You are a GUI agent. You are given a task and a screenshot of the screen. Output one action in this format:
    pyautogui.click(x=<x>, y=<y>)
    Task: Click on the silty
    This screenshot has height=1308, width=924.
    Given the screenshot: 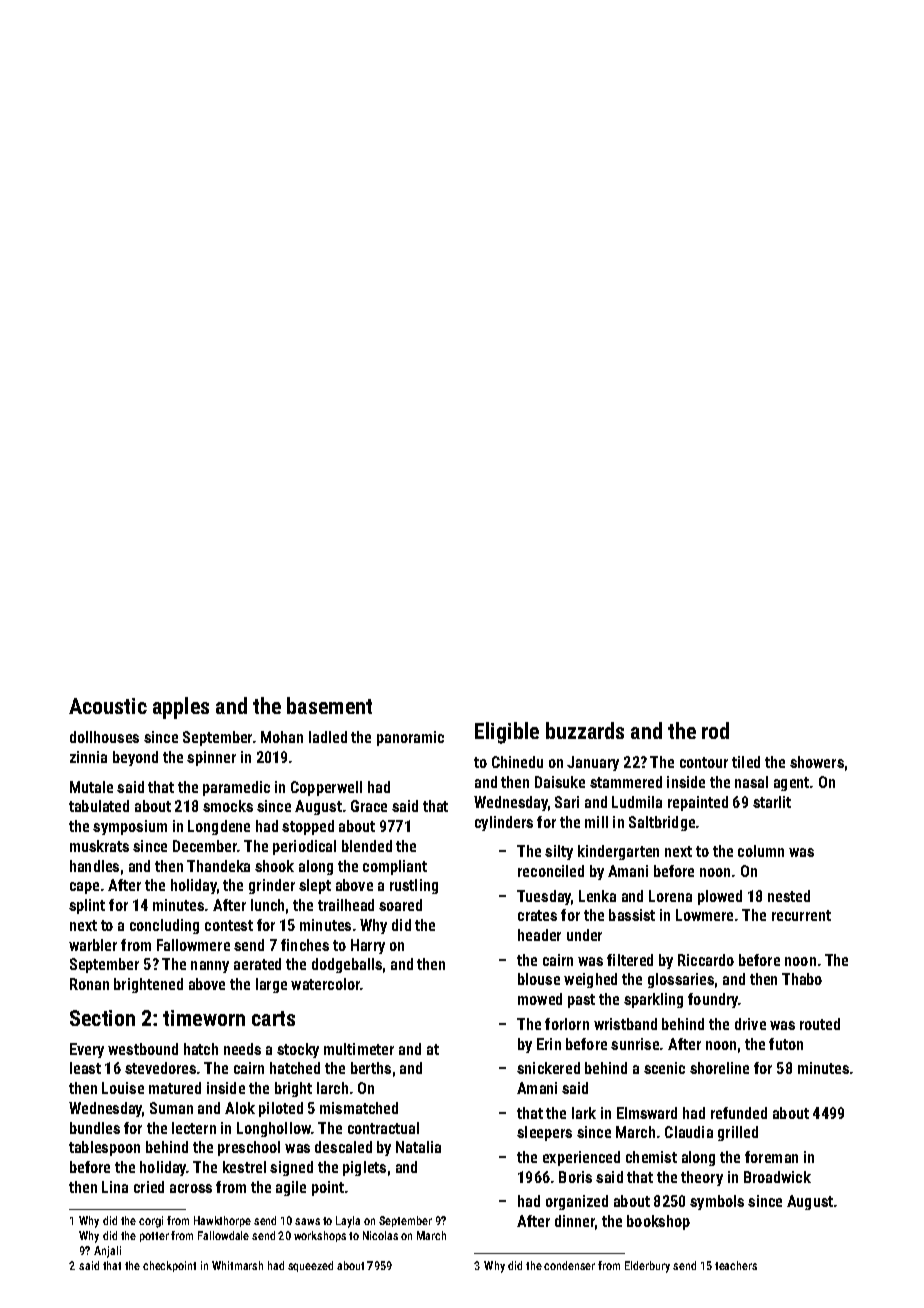 What is the action you would take?
    pyautogui.click(x=559, y=852)
